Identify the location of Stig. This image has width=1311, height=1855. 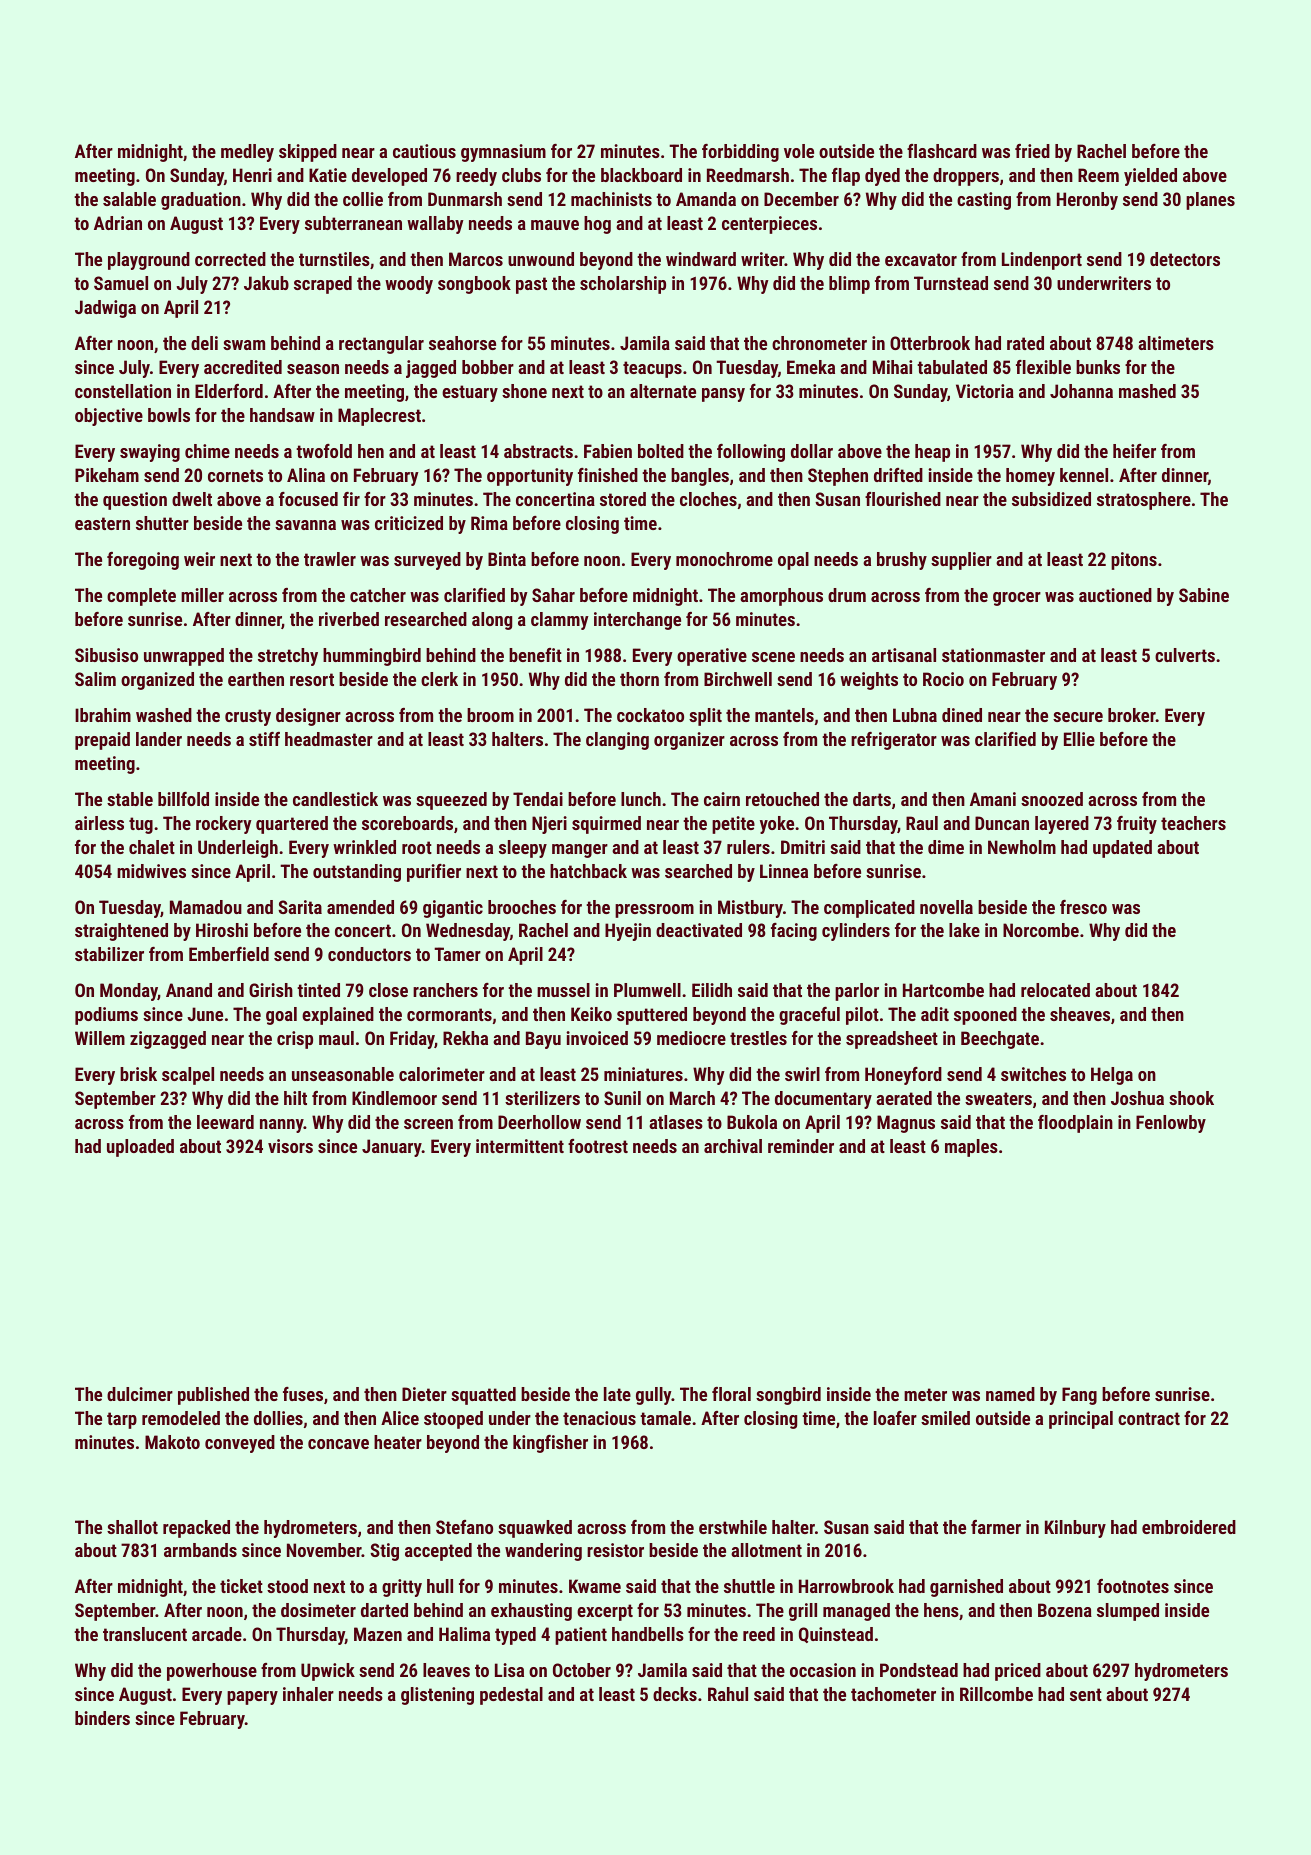
(384, 1552).
